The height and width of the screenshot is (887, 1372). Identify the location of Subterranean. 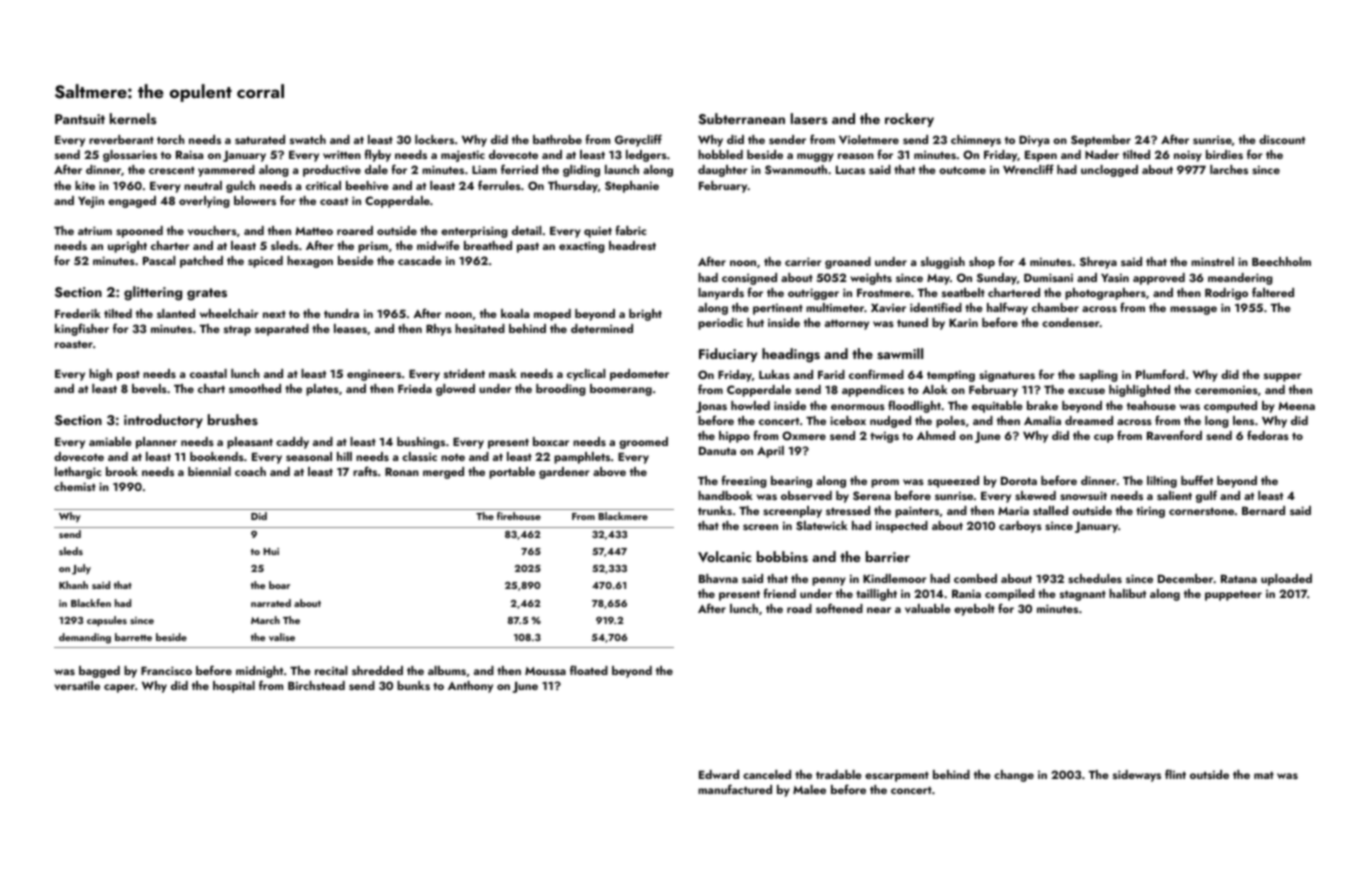
(742, 119).
